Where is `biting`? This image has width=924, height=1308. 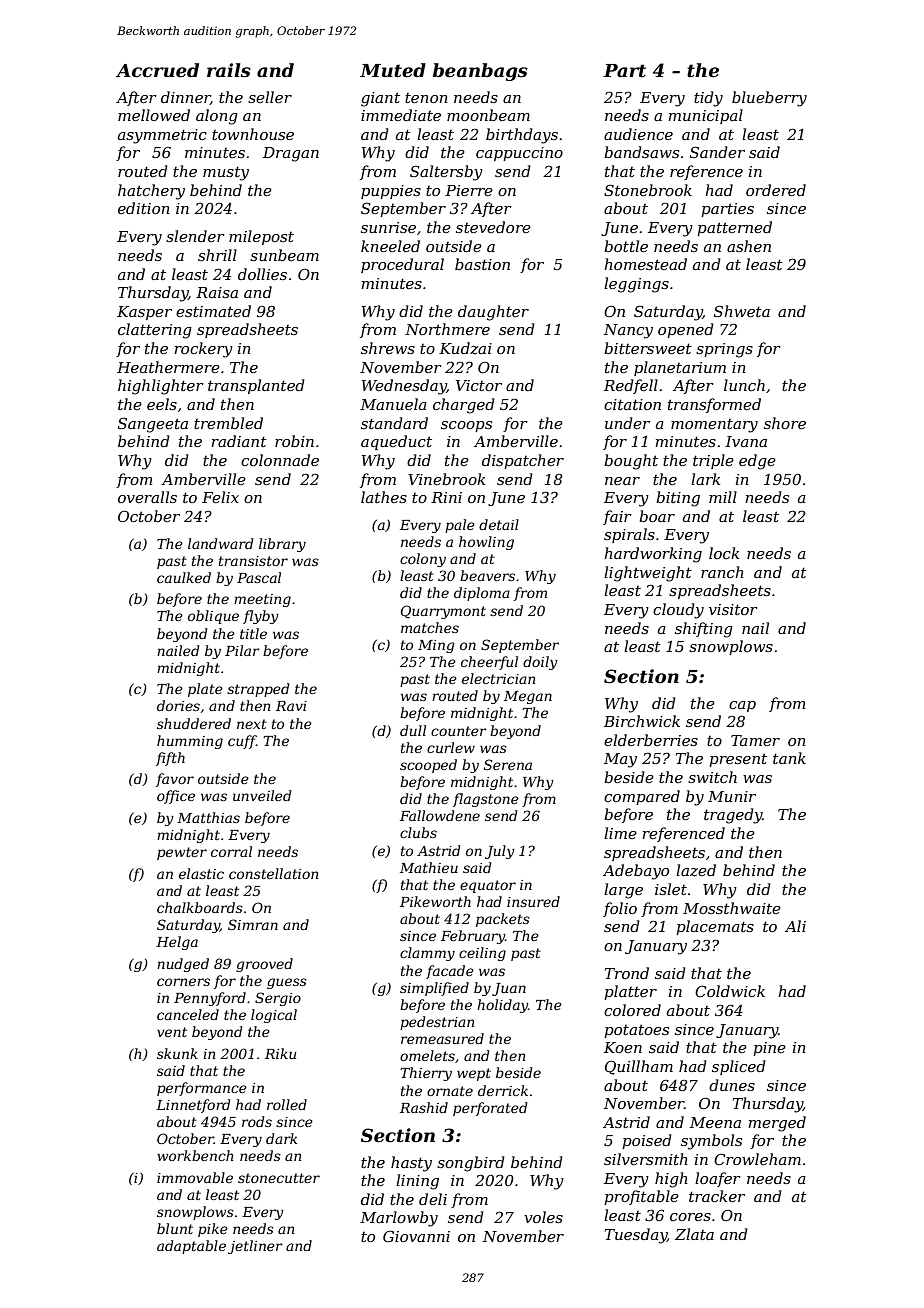
biting is located at coordinates (678, 499).
